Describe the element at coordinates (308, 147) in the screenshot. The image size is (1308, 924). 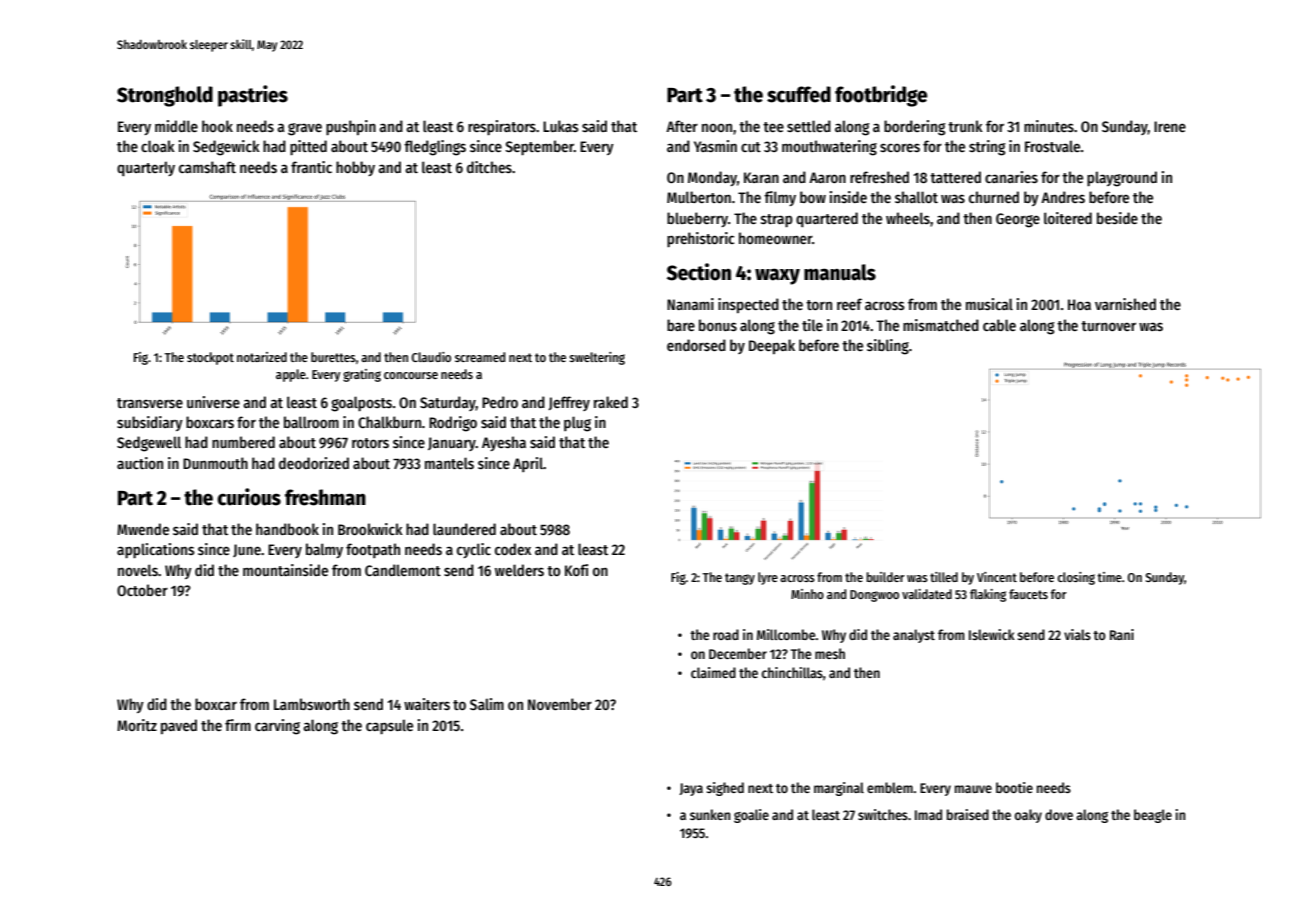
I see `pitted` at that location.
